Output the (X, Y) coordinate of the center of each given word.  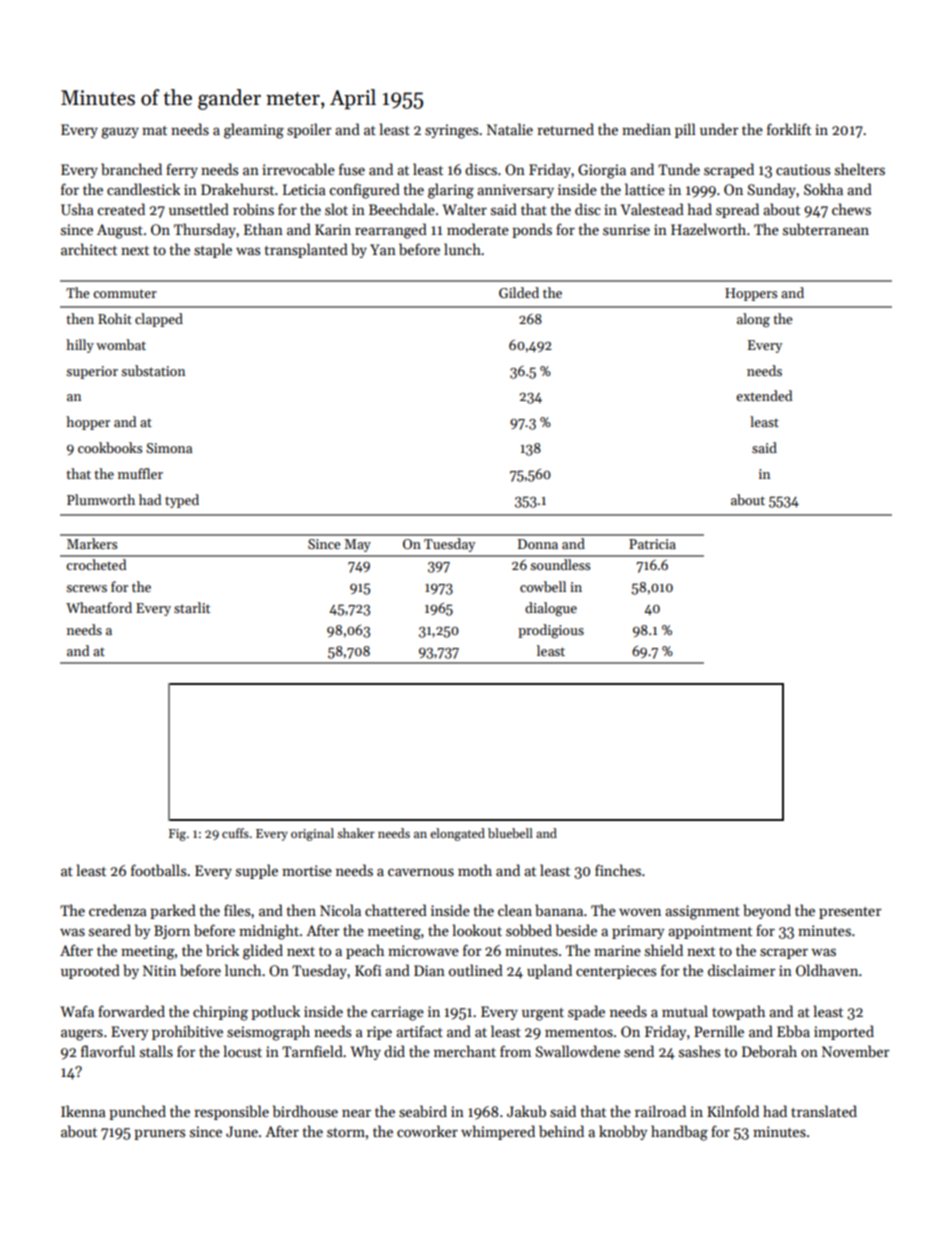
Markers (92, 543)
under (719, 129)
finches (618, 870)
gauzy (120, 133)
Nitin (159, 970)
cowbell (543, 586)
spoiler (309, 130)
